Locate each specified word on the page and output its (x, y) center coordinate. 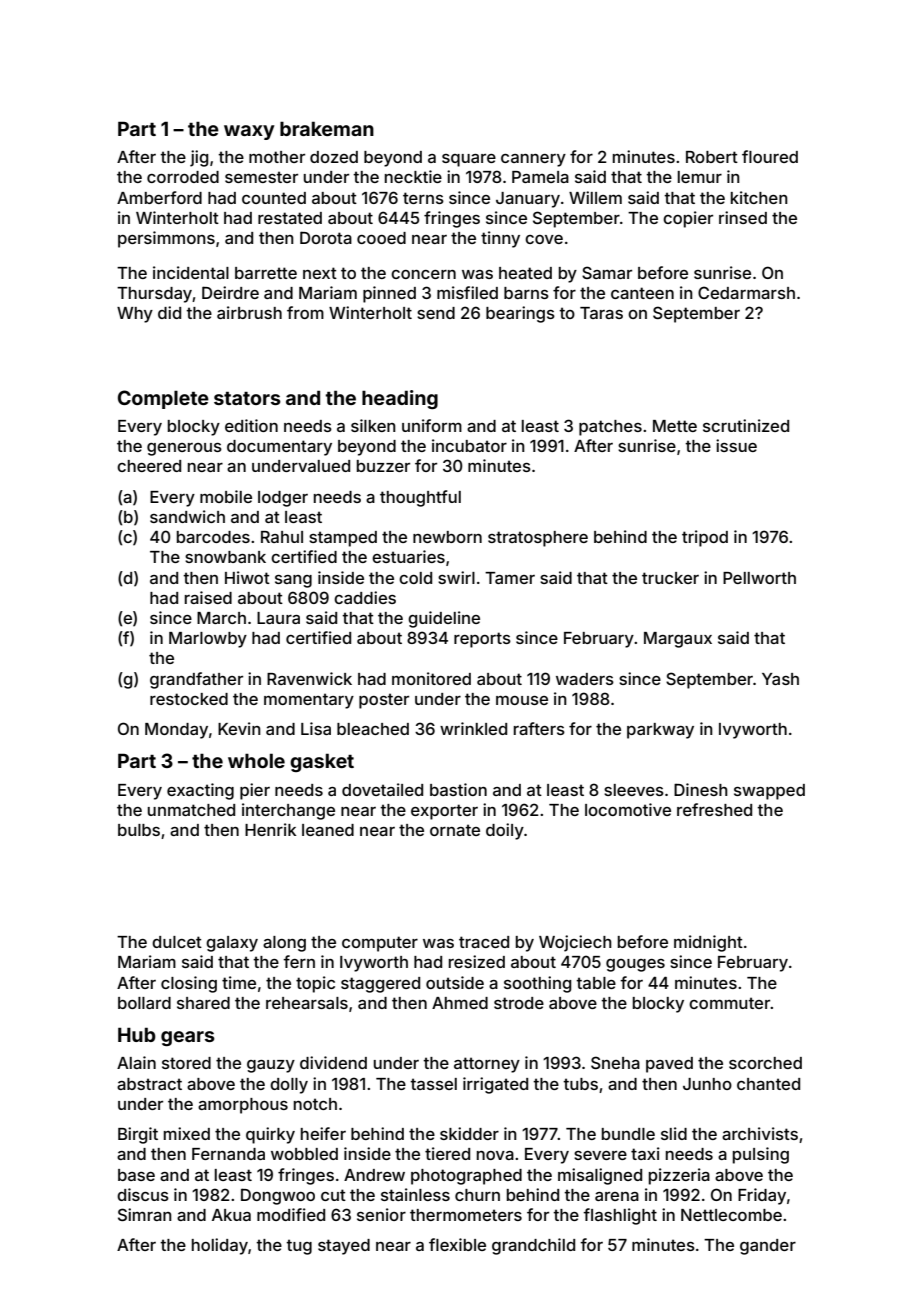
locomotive (628, 809)
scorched (765, 1063)
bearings (520, 314)
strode (519, 1003)
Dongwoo (278, 1196)
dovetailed (382, 789)
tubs (580, 1084)
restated (290, 218)
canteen (642, 293)
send (436, 313)
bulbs (139, 830)
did (169, 312)
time (239, 982)
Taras (601, 313)
